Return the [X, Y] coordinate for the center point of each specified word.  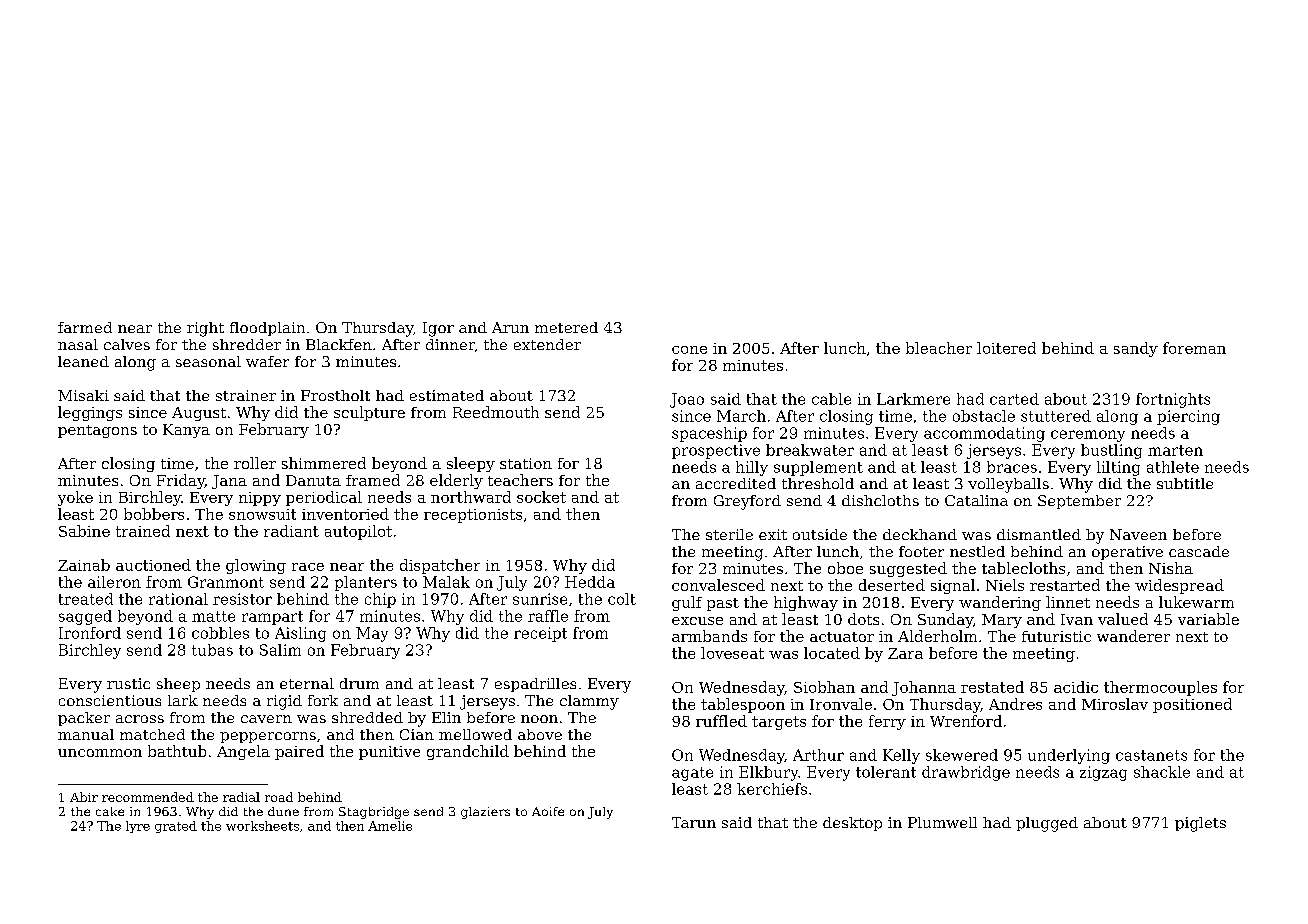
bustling [1111, 451]
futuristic [1056, 636]
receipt [540, 634]
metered [566, 327]
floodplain [267, 329]
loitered [1006, 348]
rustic [128, 683]
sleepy [471, 464]
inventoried [345, 514]
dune [283, 811]
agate [692, 774]
